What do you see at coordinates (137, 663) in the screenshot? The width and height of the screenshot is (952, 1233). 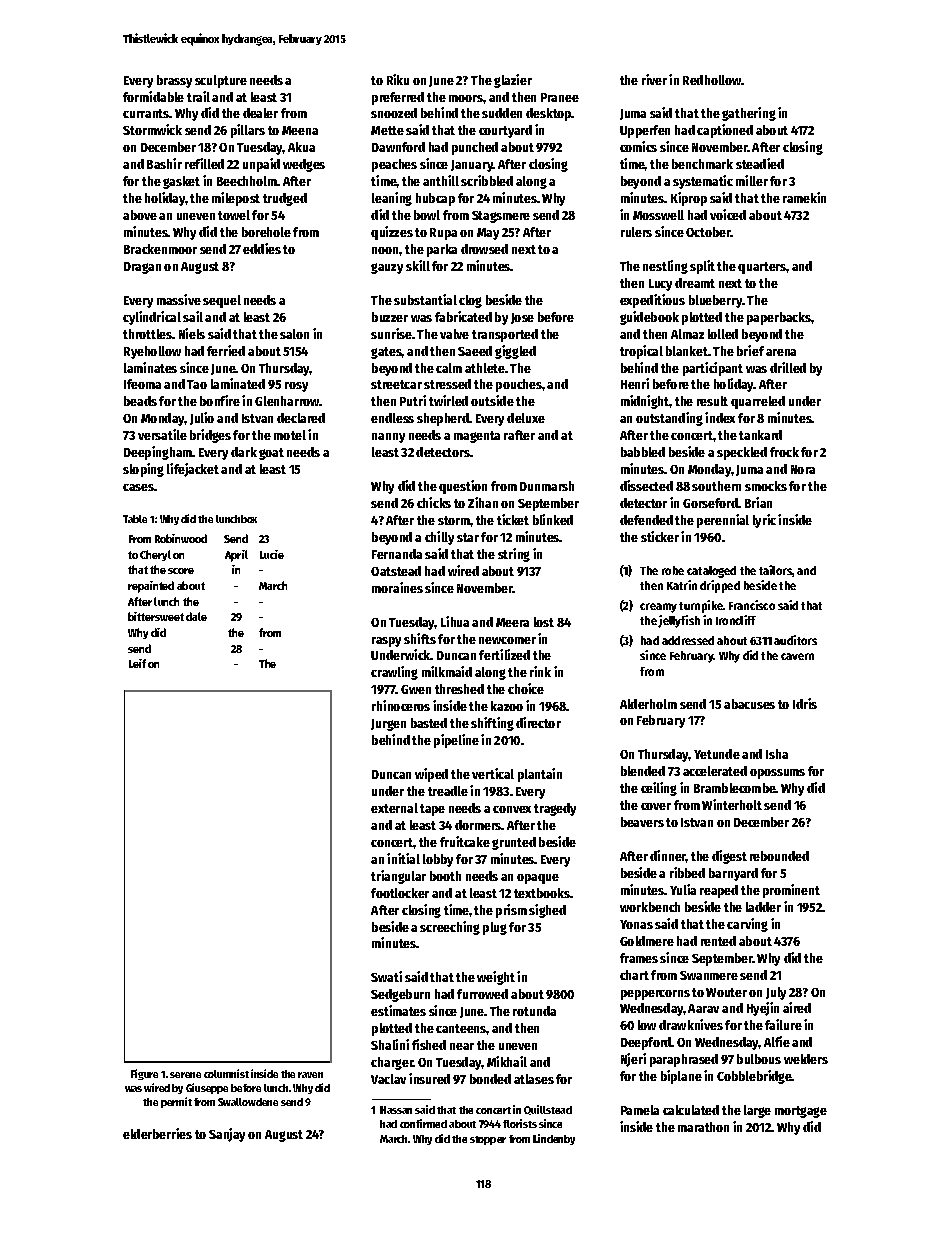 I see `Leif` at bounding box center [137, 663].
